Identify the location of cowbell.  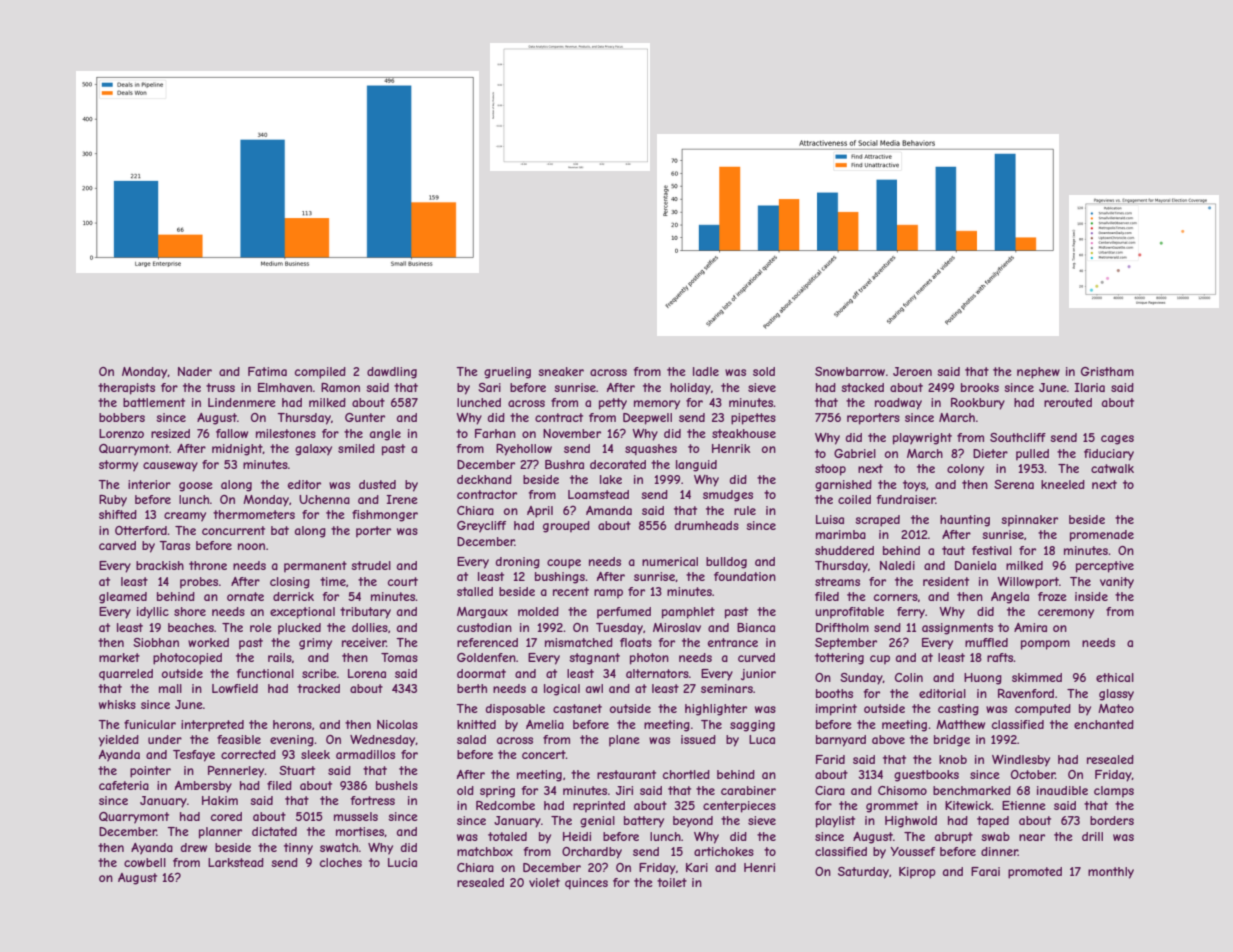
(145, 862).
